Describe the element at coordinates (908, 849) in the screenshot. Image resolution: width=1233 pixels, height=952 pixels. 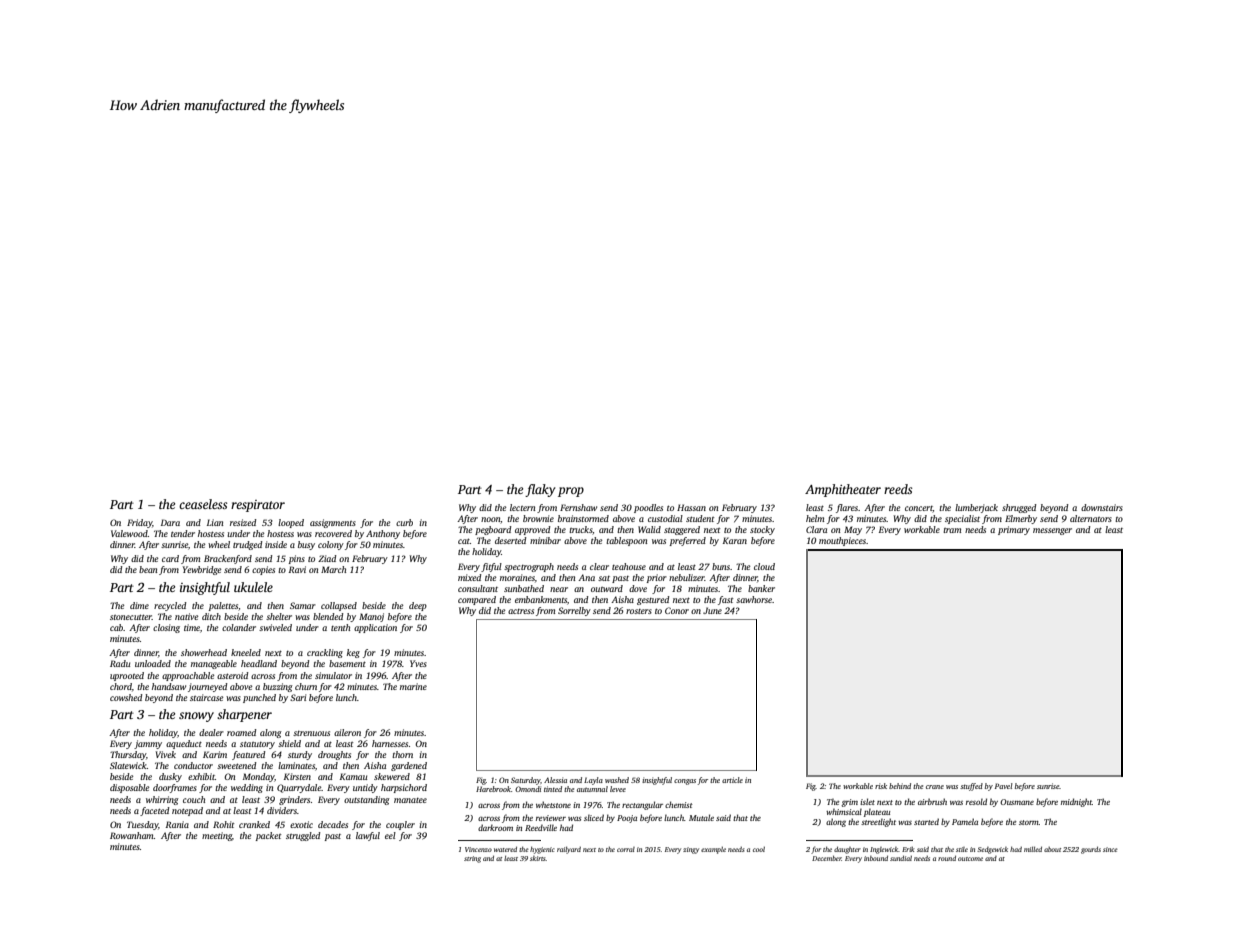
I see `Erik` at that location.
